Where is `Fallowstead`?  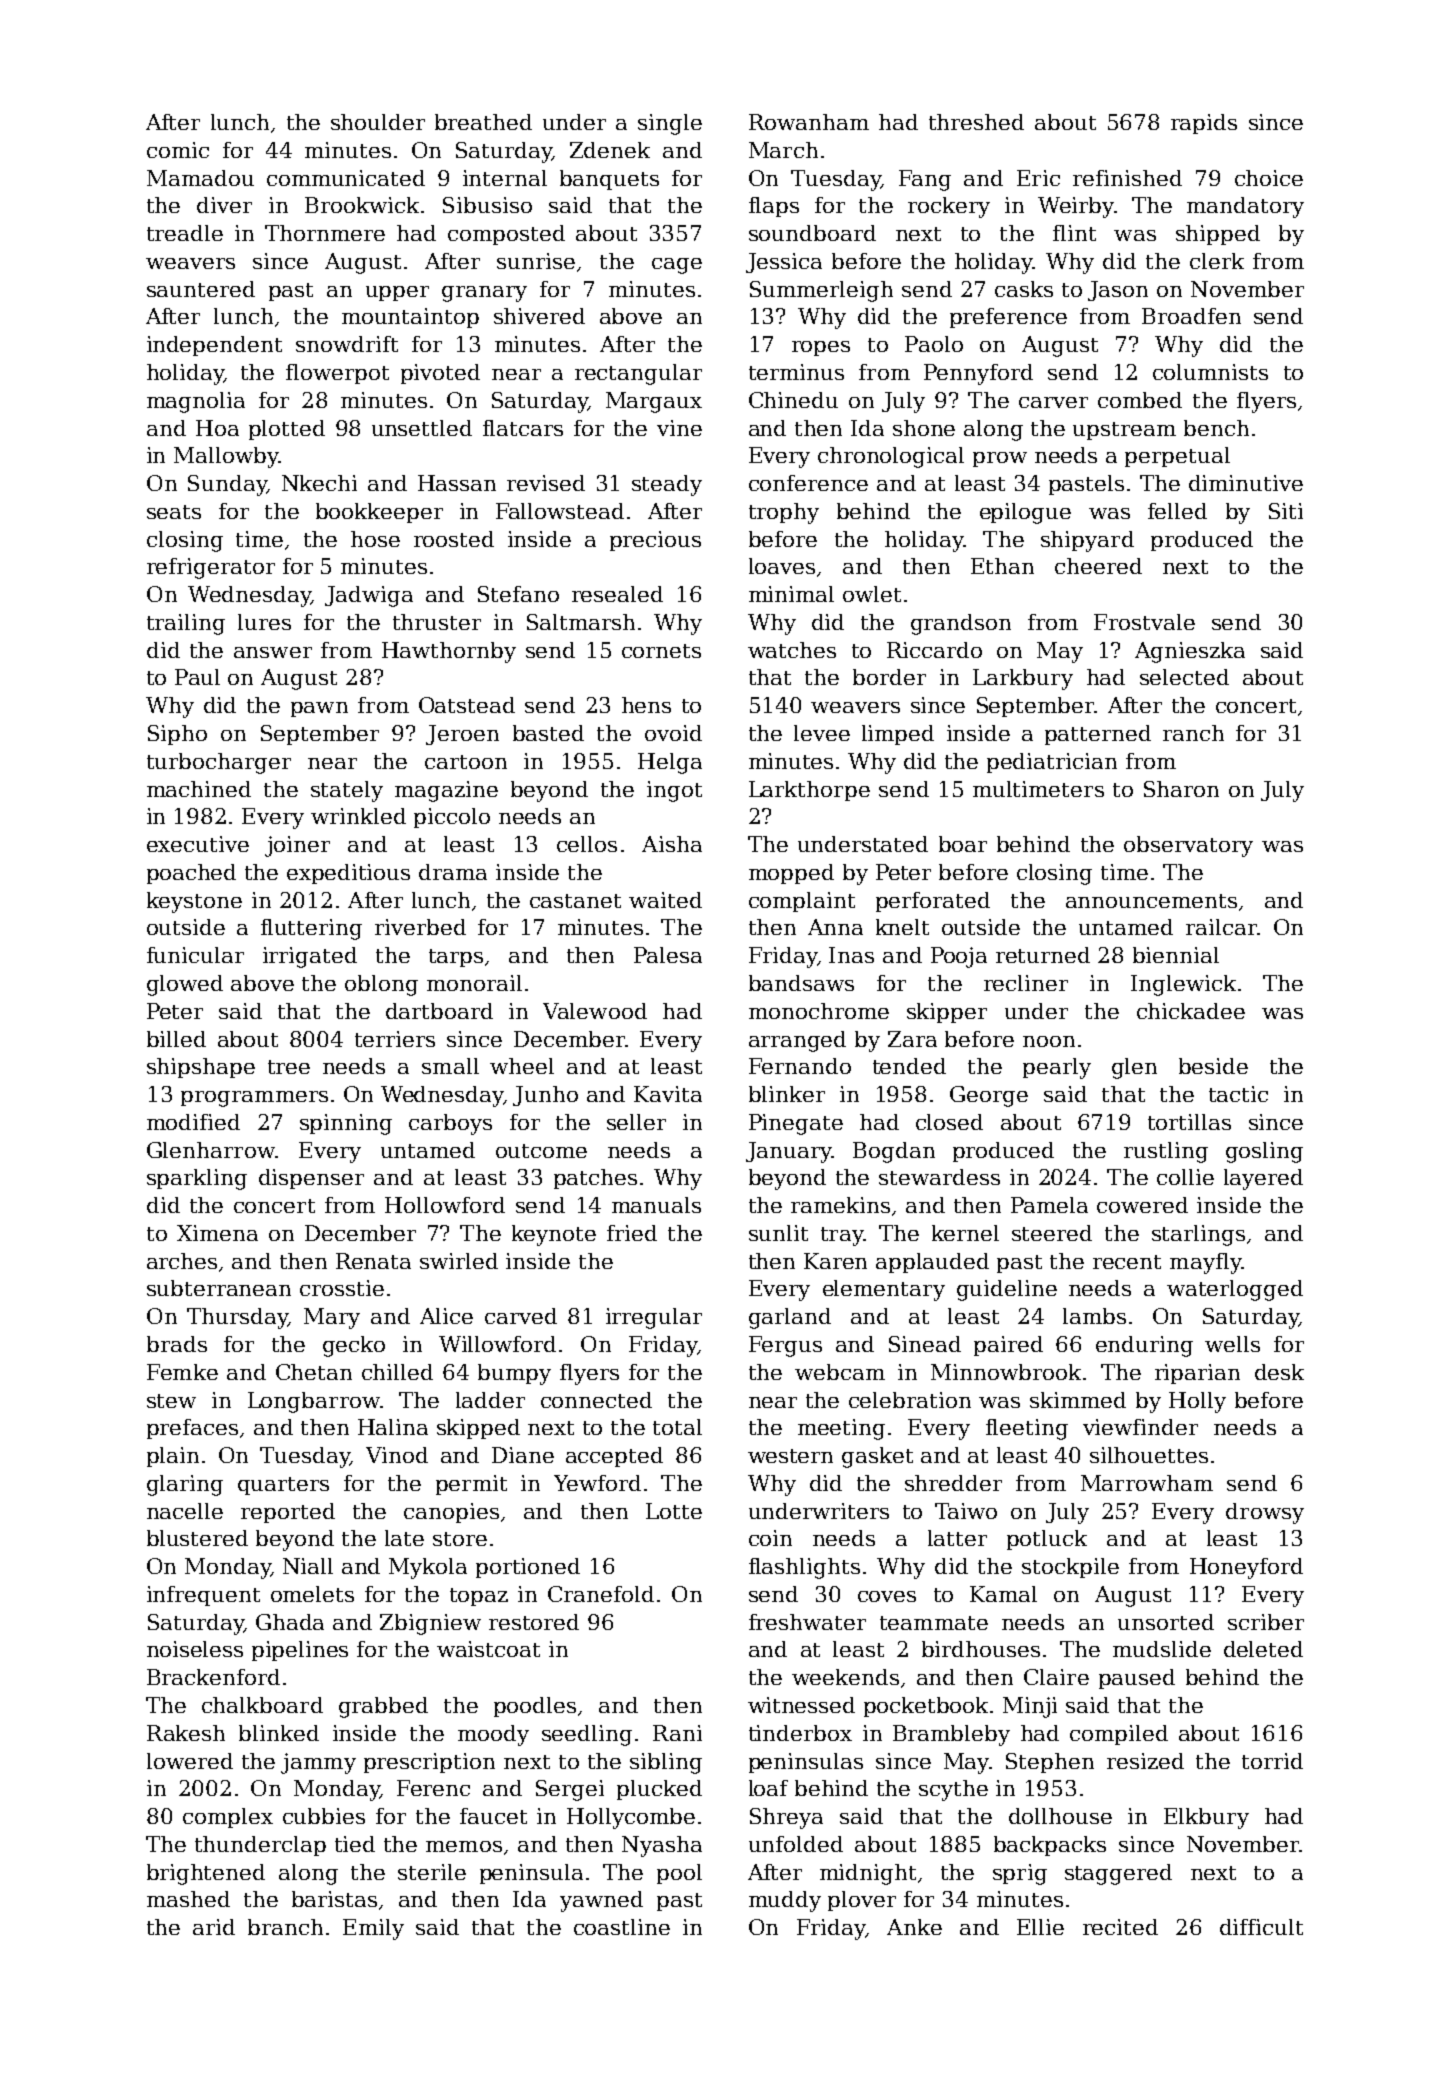
Fallowstead is located at coordinates (560, 511).
